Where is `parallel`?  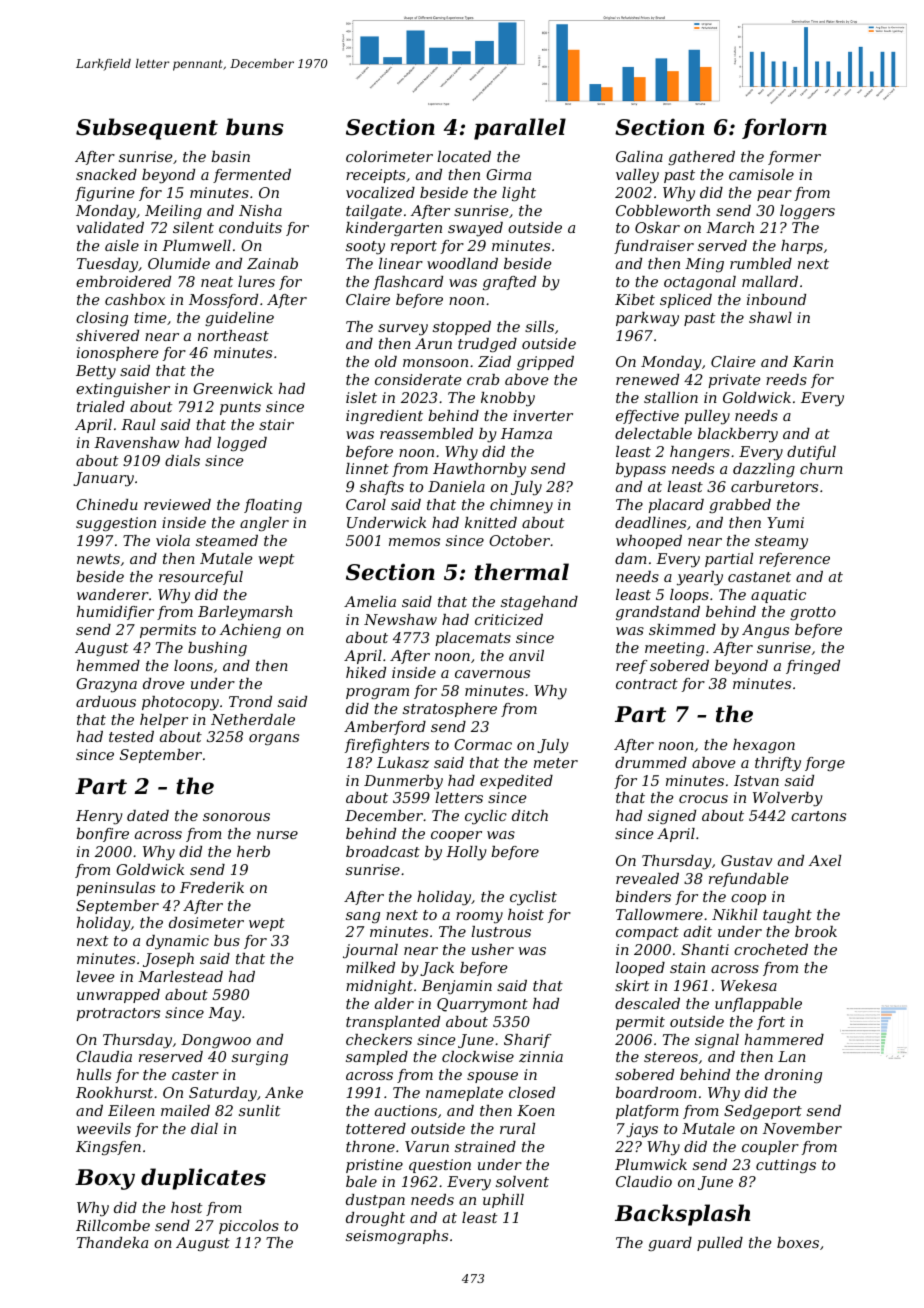 parallel is located at coordinates (520, 129).
